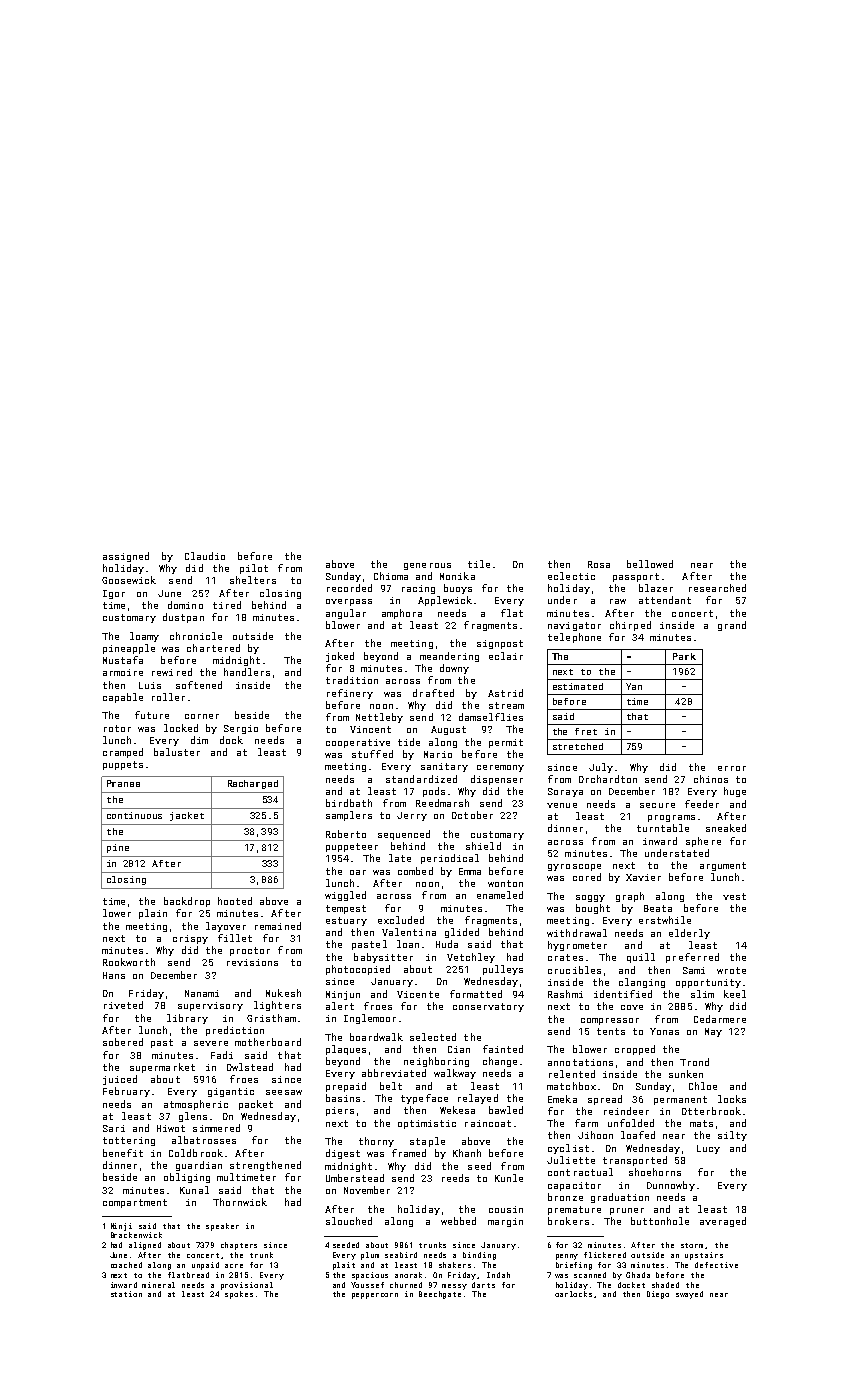 The image size is (849, 1400). Describe the element at coordinates (574, 638) in the screenshot. I see `telephone` at that location.
